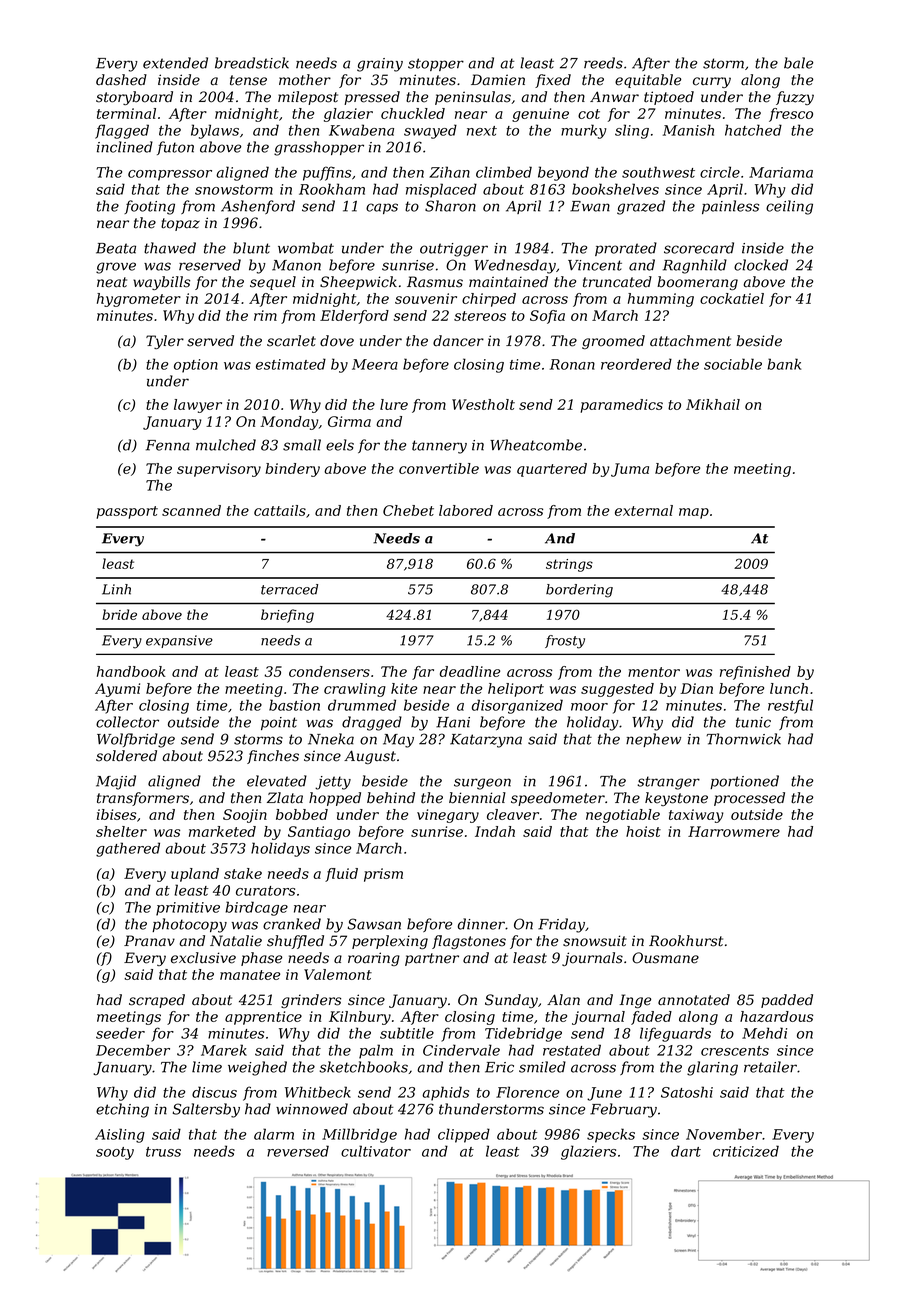  Describe the element at coordinates (252, 63) in the screenshot. I see `breadstick` at that location.
